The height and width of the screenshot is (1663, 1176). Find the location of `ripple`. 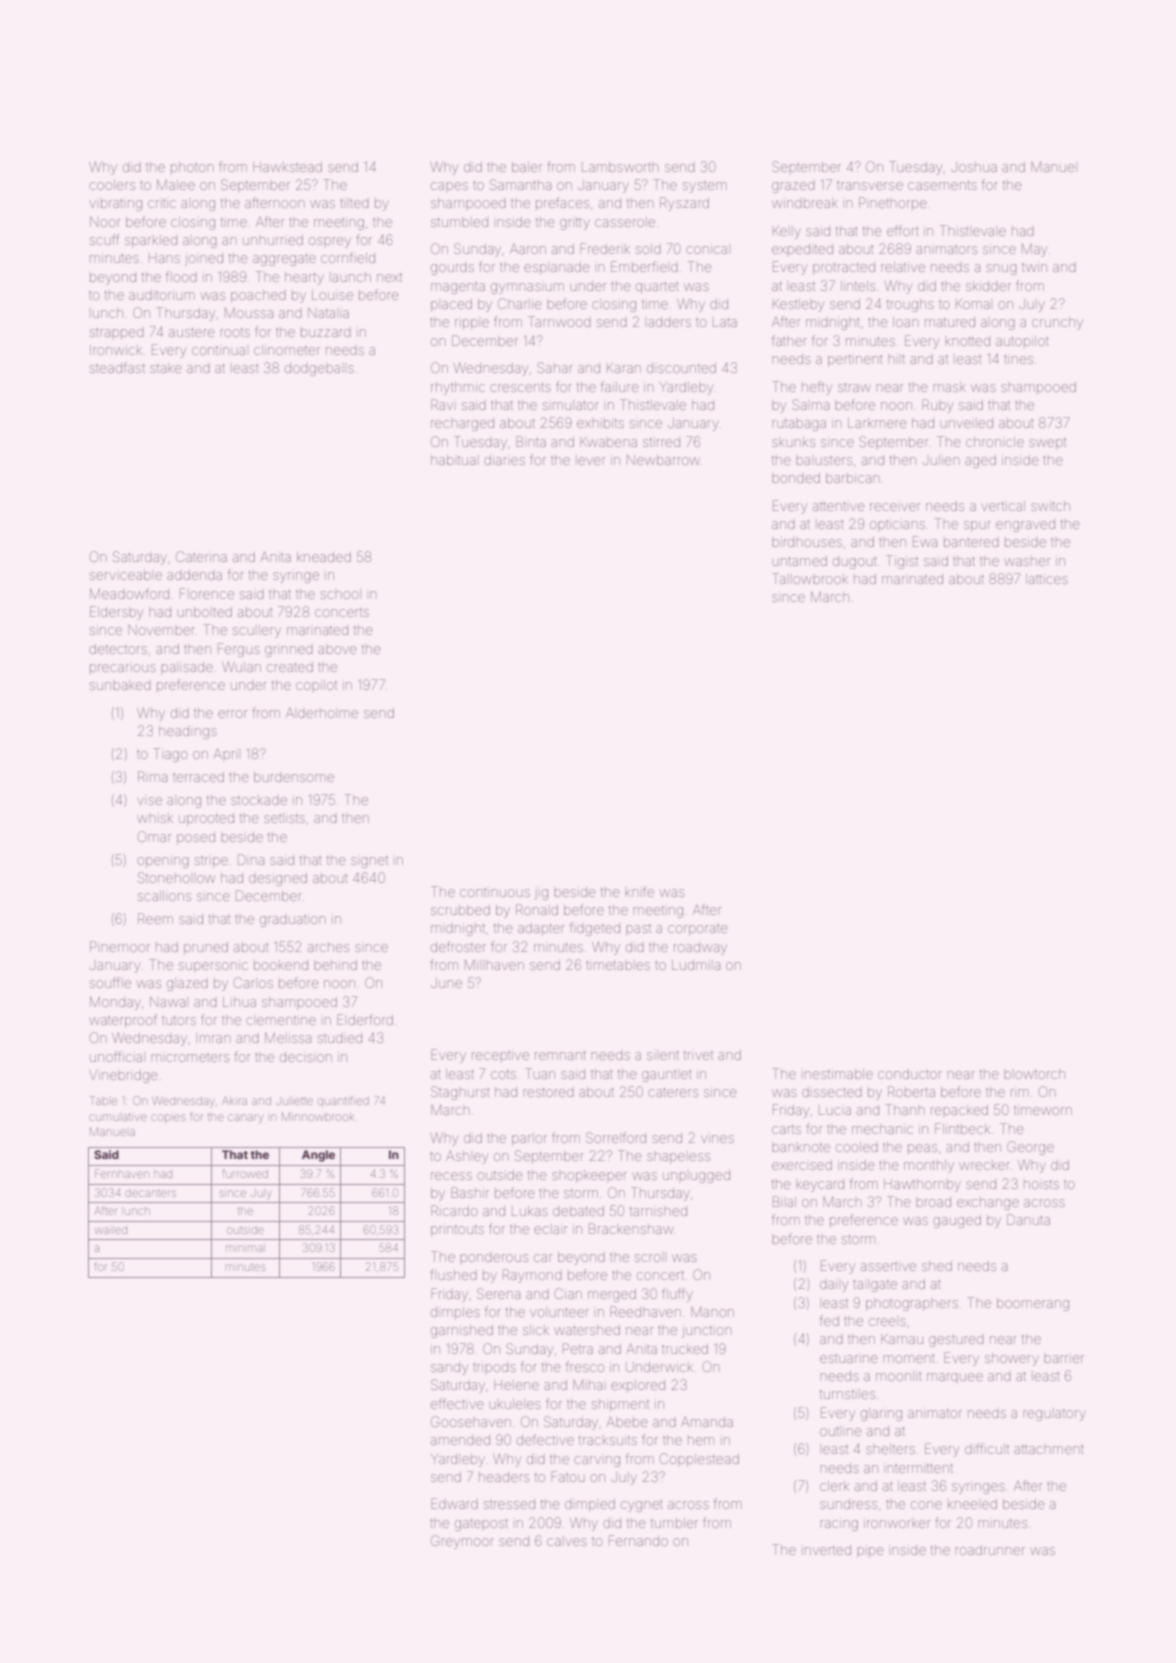

ripple is located at coordinates (472, 324).
